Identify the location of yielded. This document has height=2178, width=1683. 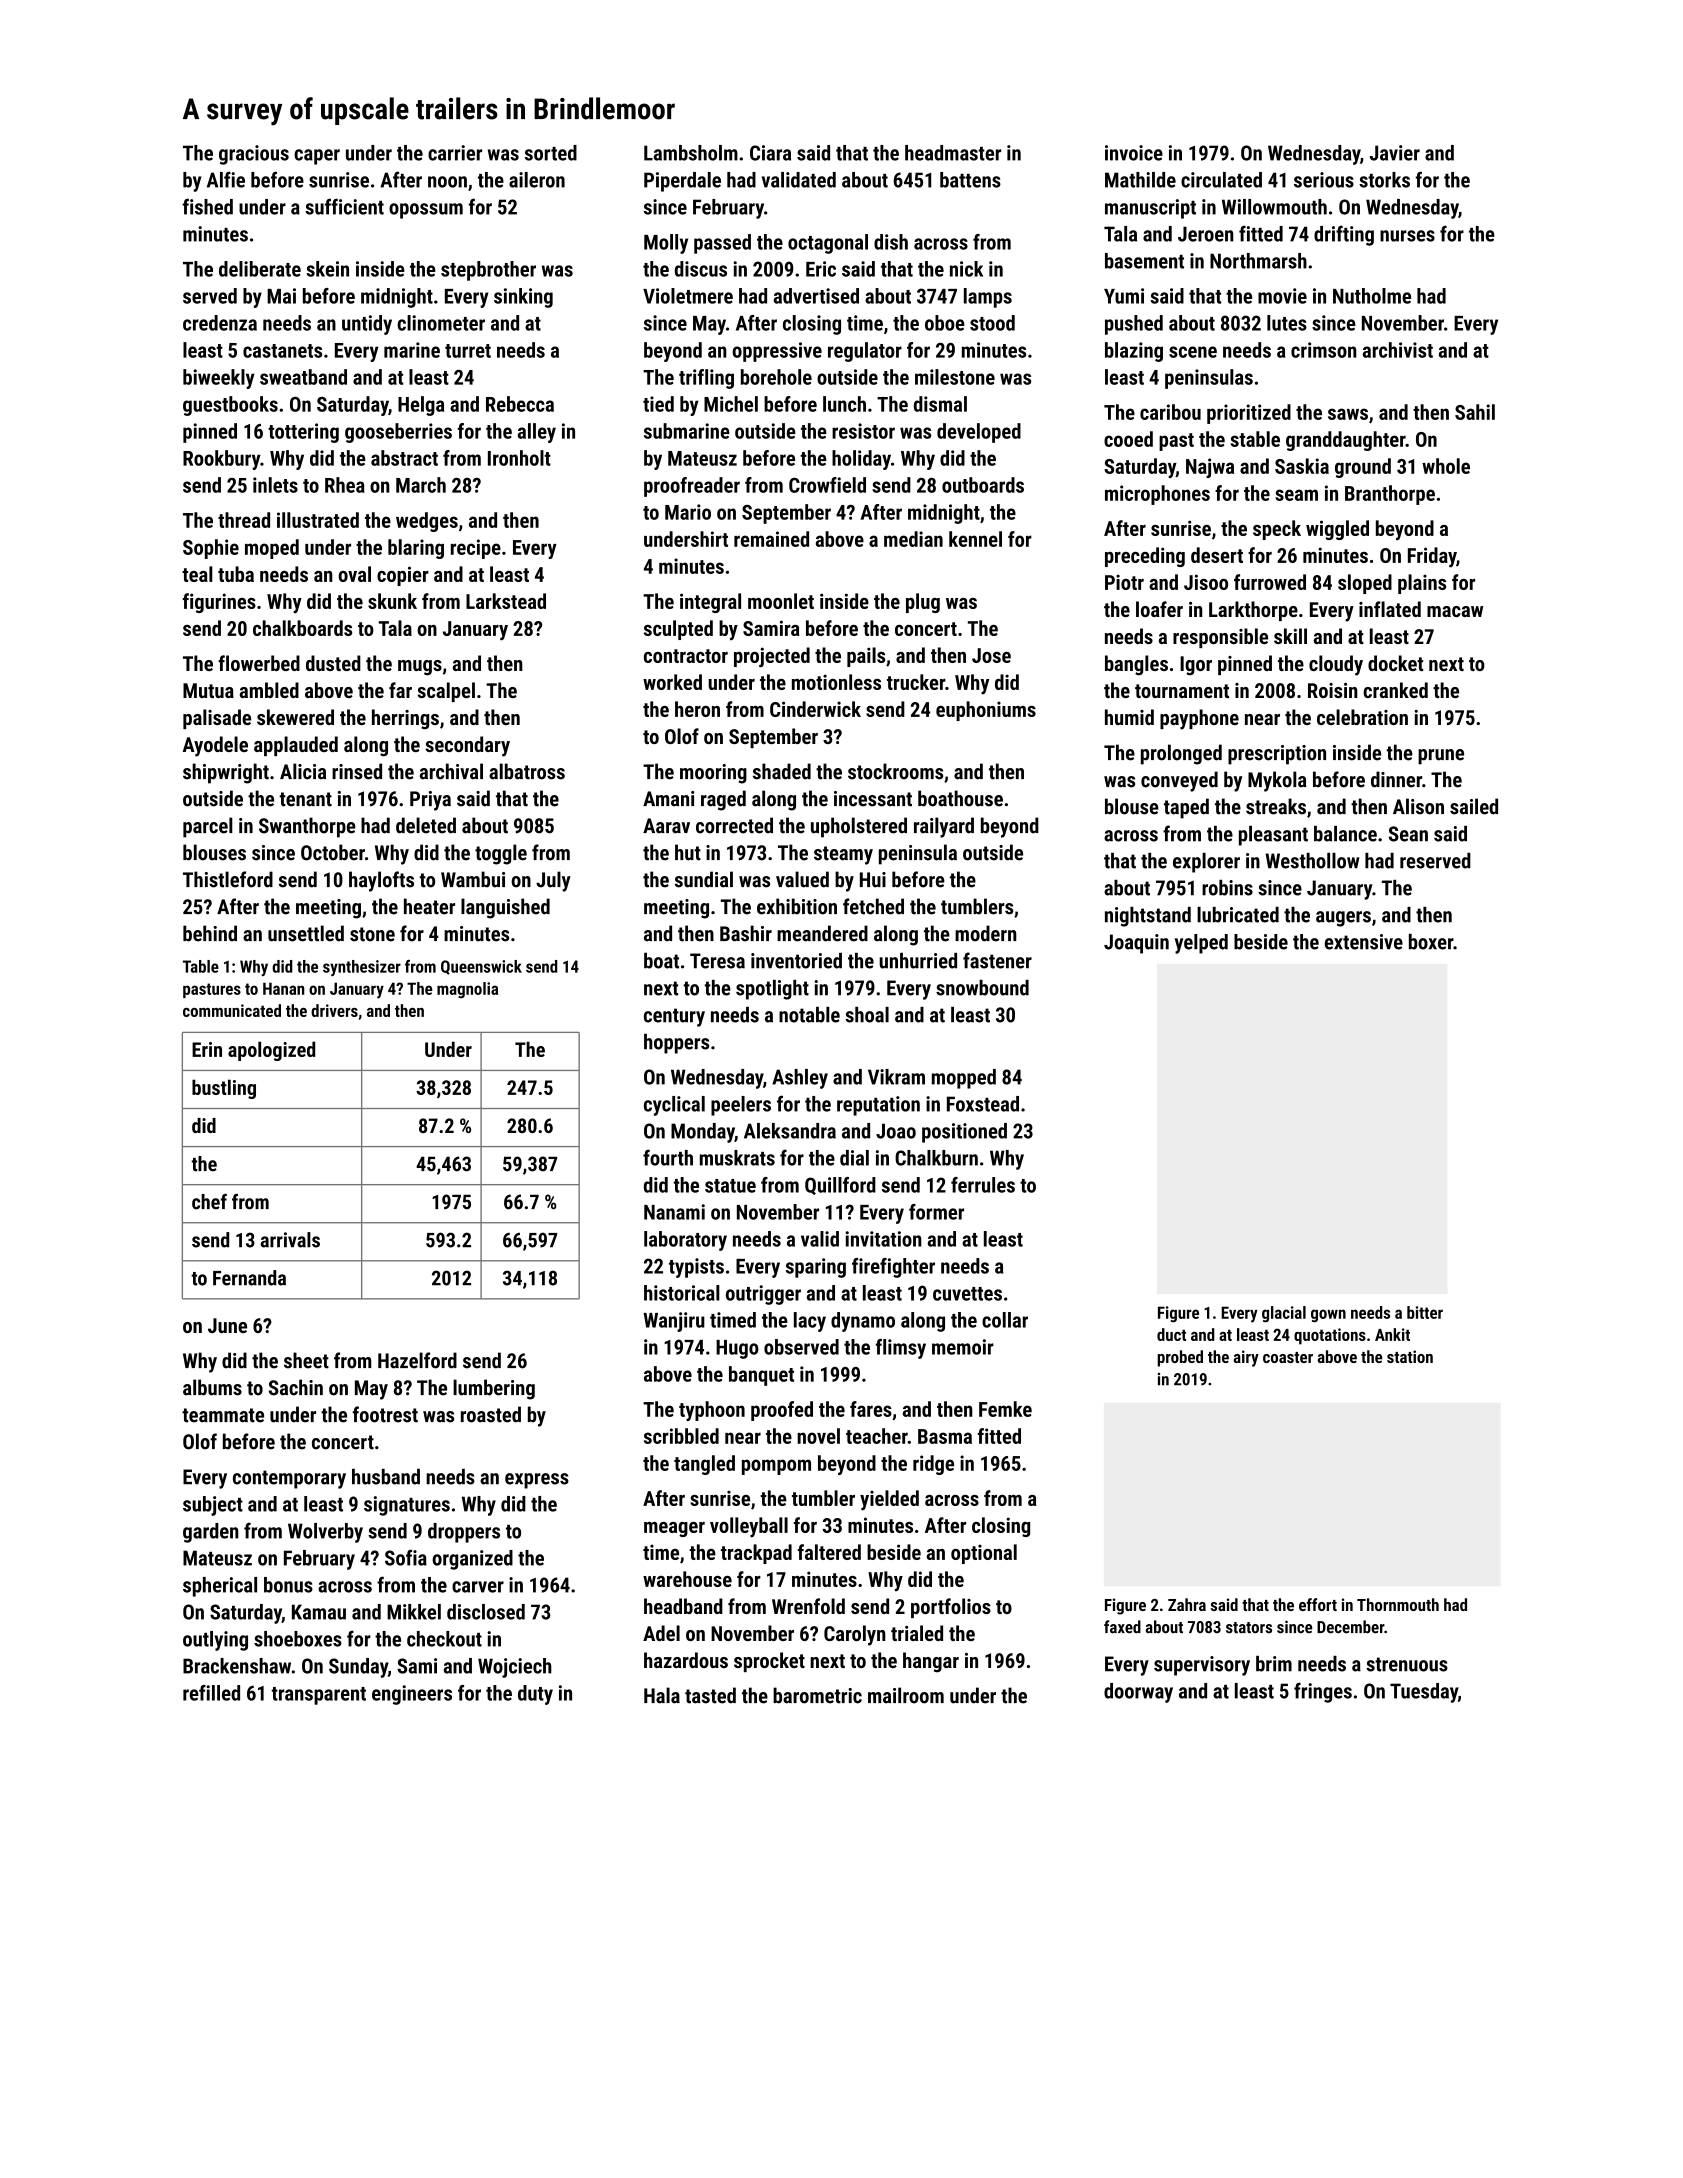
(889, 1500).
